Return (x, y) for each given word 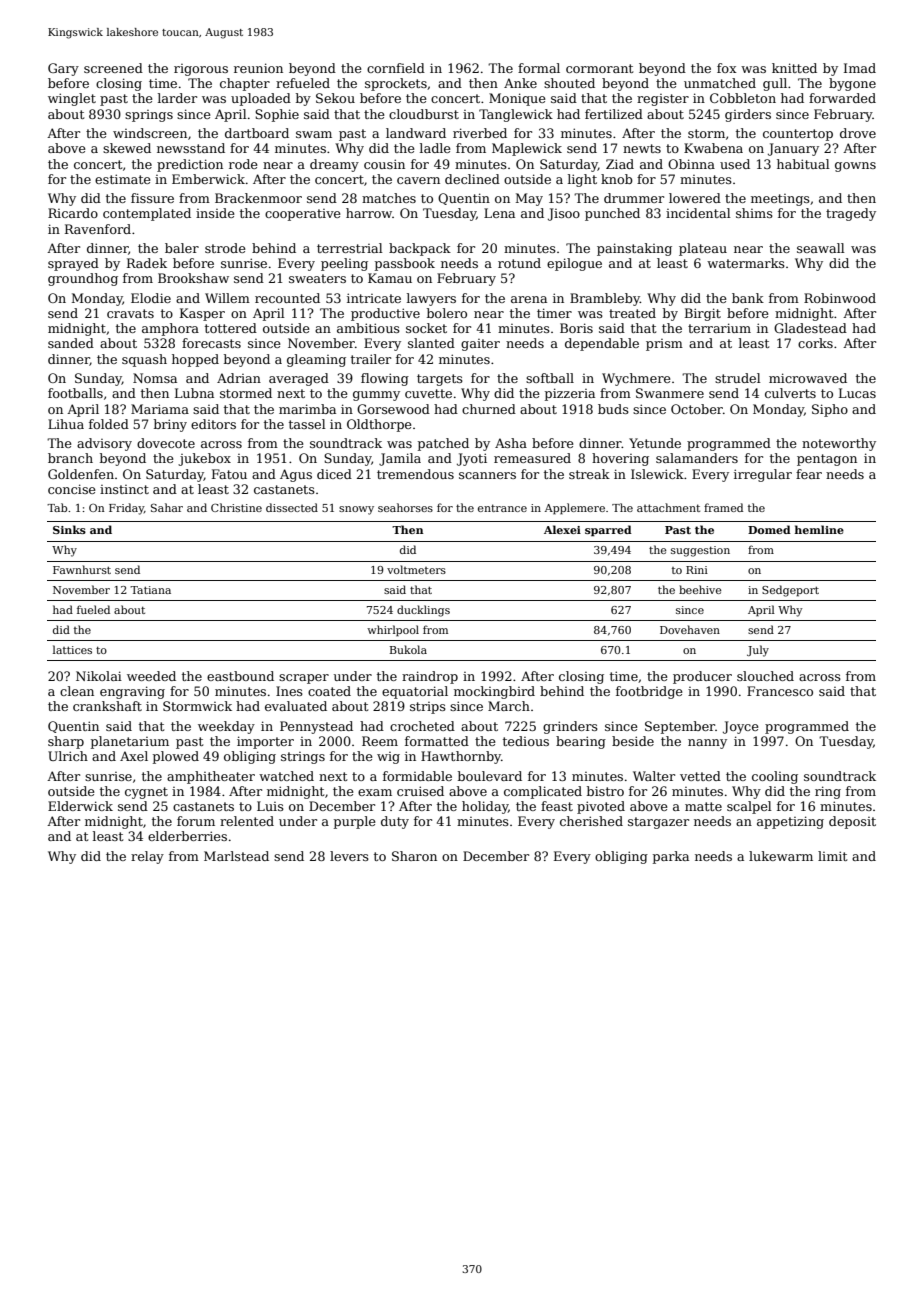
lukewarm (781, 856)
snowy (356, 510)
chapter (245, 84)
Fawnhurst (82, 569)
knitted (794, 68)
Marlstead (236, 856)
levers (349, 856)
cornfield (396, 68)
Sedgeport (790, 591)
